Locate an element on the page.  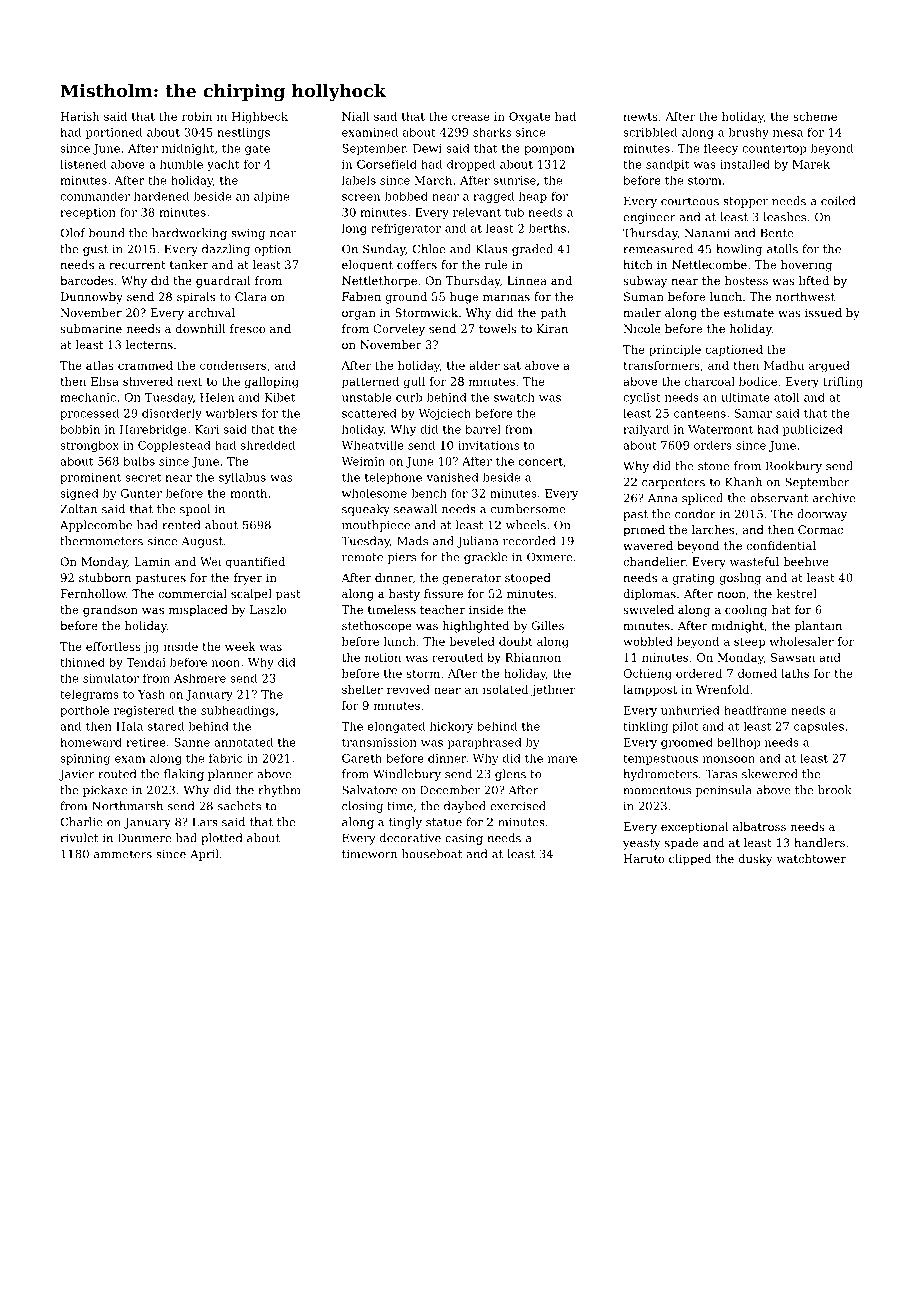
month is located at coordinates (248, 493).
